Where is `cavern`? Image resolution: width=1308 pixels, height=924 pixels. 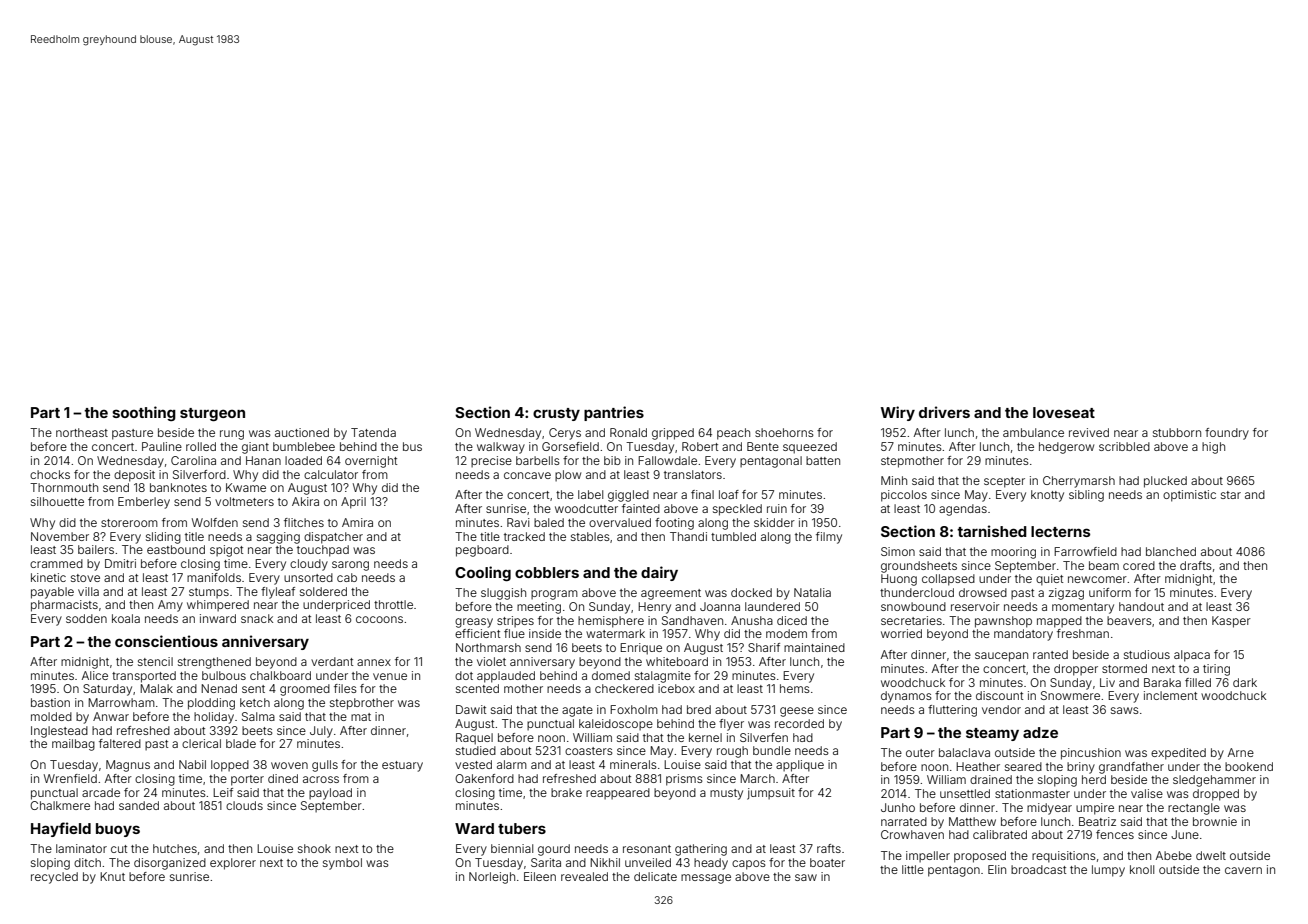
cavern is located at coordinates (1243, 870).
